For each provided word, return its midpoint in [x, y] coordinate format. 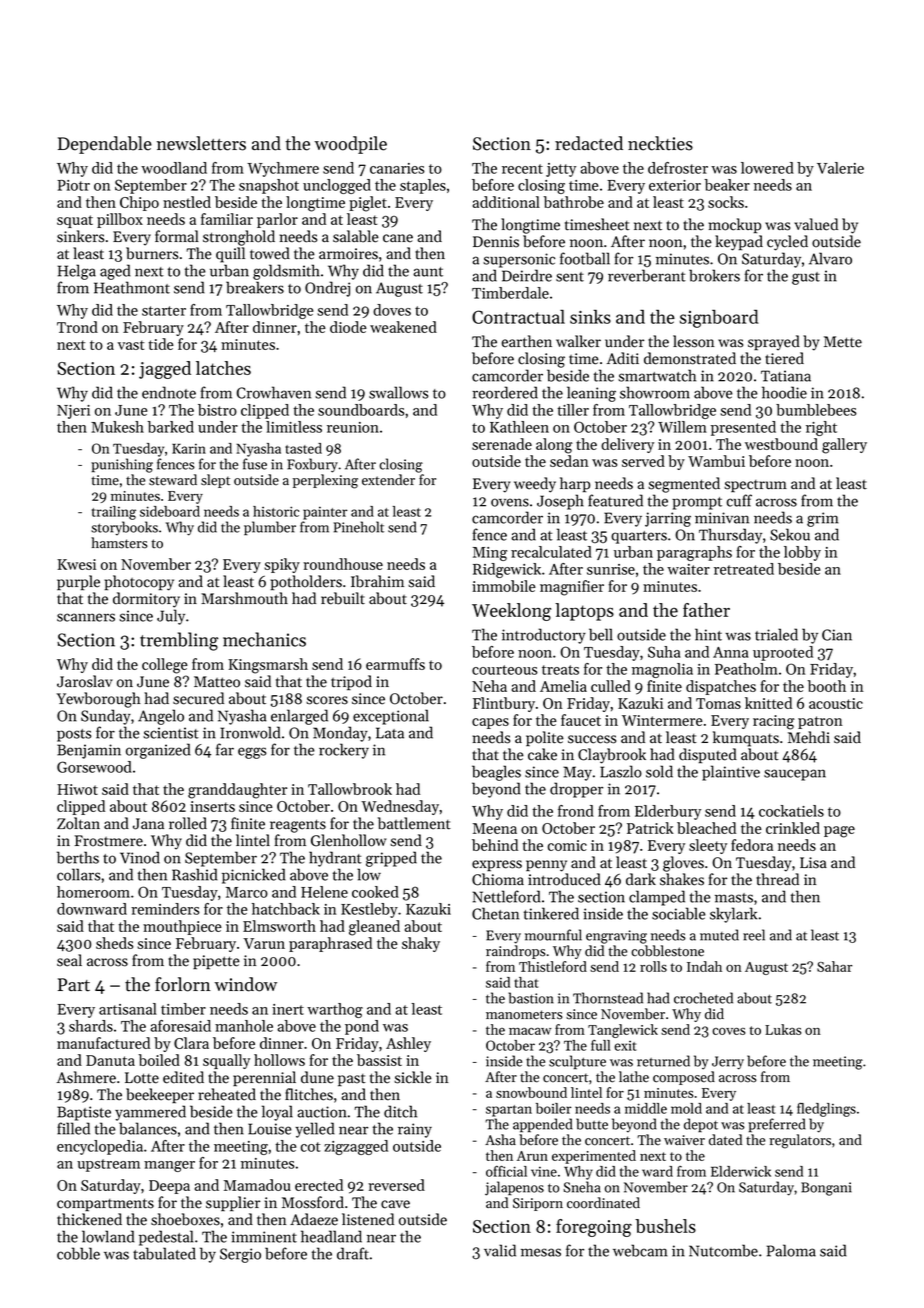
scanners [86, 617]
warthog [335, 1010]
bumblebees [816, 410]
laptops [584, 612]
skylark [733, 915]
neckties [660, 143]
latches [223, 368]
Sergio [240, 1255]
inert [288, 1009]
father [706, 610]
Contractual [518, 317]
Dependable [105, 145]
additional [506, 202]
